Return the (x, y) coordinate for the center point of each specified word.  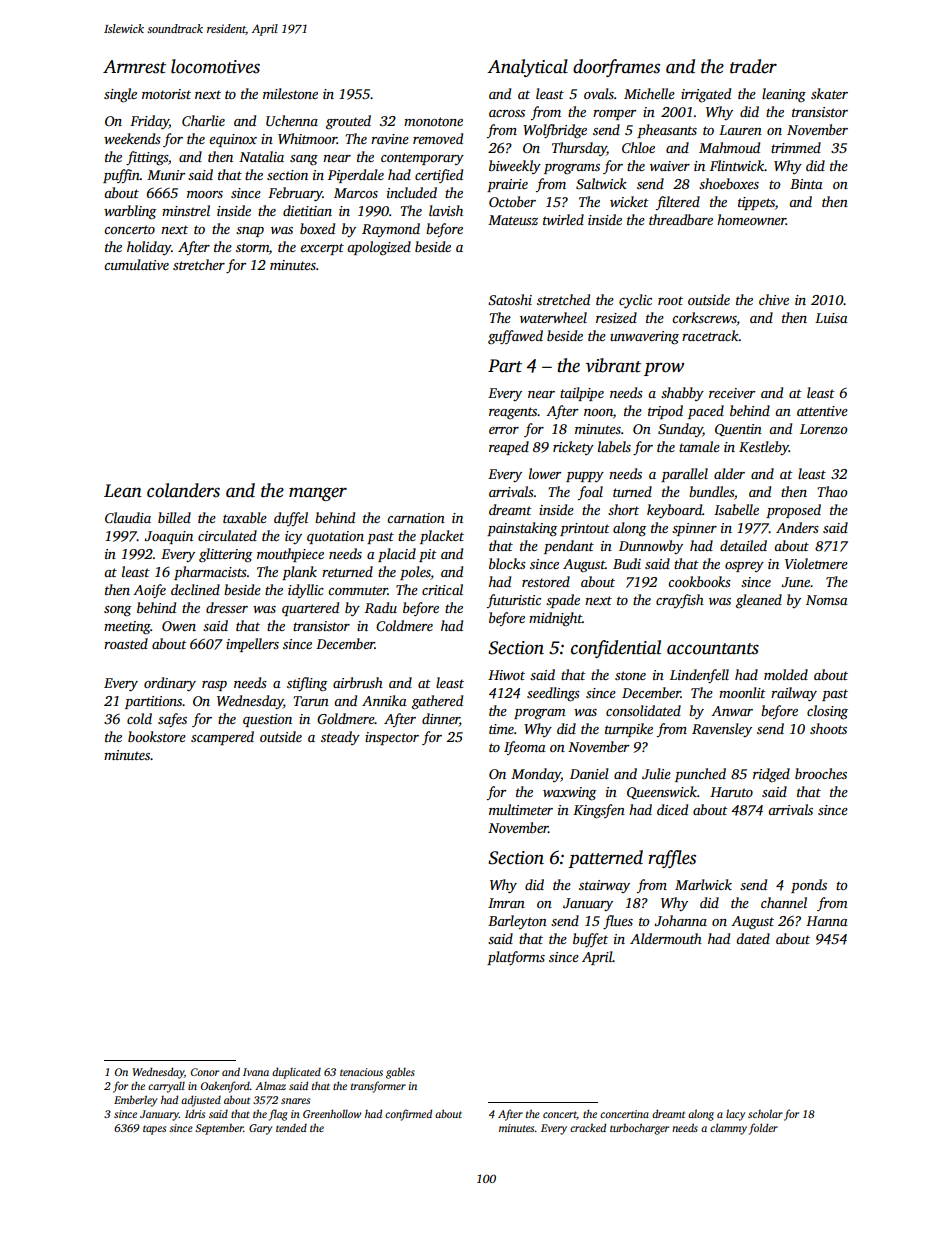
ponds (809, 886)
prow (664, 369)
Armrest (134, 67)
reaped (509, 448)
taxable (245, 517)
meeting (127, 627)
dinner (441, 720)
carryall (166, 1087)
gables (400, 1073)
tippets (756, 203)
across (507, 113)
